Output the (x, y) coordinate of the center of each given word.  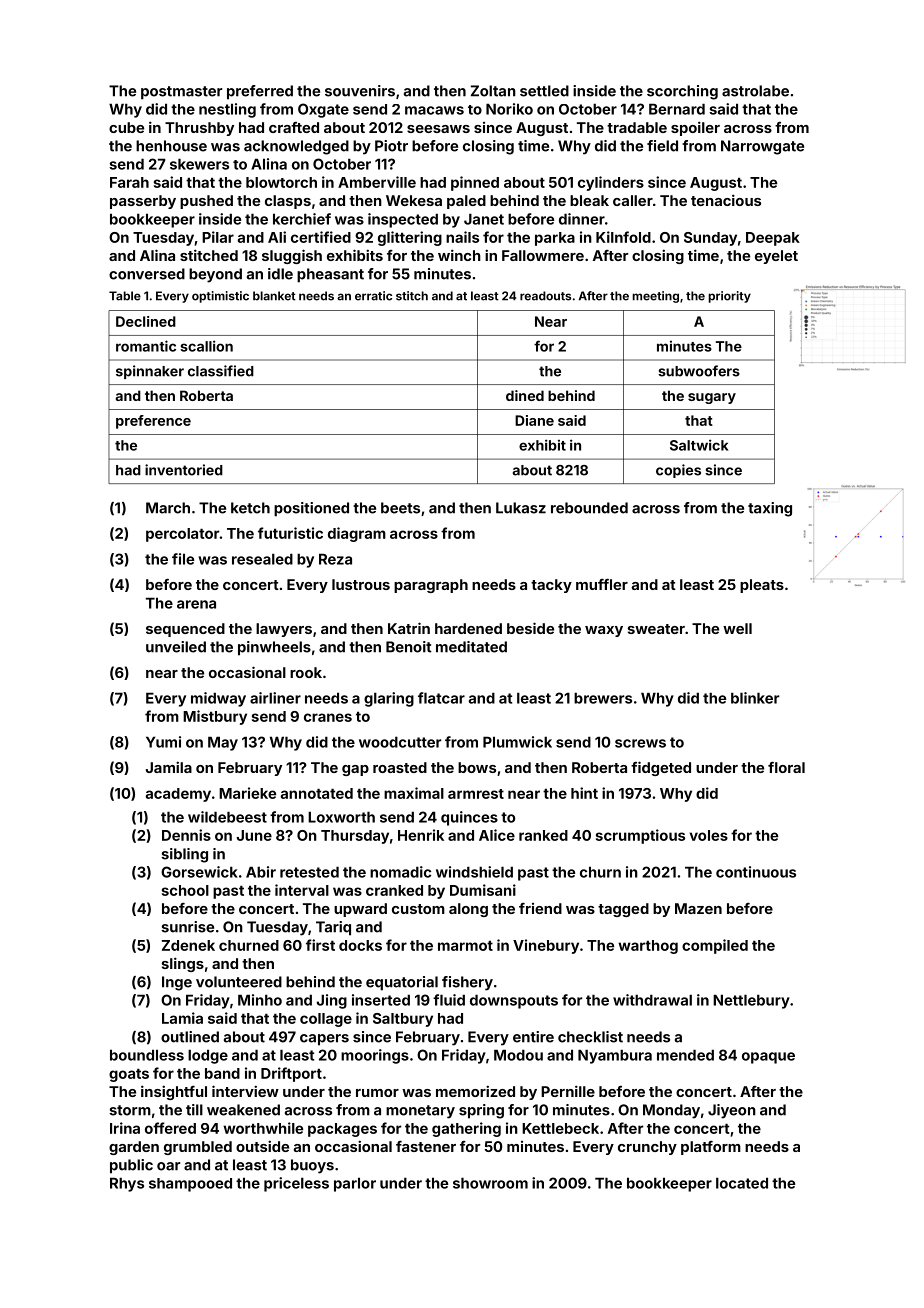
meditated (471, 647)
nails (462, 237)
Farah (129, 182)
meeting (655, 297)
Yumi (163, 742)
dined (525, 395)
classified (221, 371)
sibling (184, 855)
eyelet (776, 257)
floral (786, 767)
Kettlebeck (560, 1128)
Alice (497, 835)
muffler (602, 584)
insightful (174, 1092)
